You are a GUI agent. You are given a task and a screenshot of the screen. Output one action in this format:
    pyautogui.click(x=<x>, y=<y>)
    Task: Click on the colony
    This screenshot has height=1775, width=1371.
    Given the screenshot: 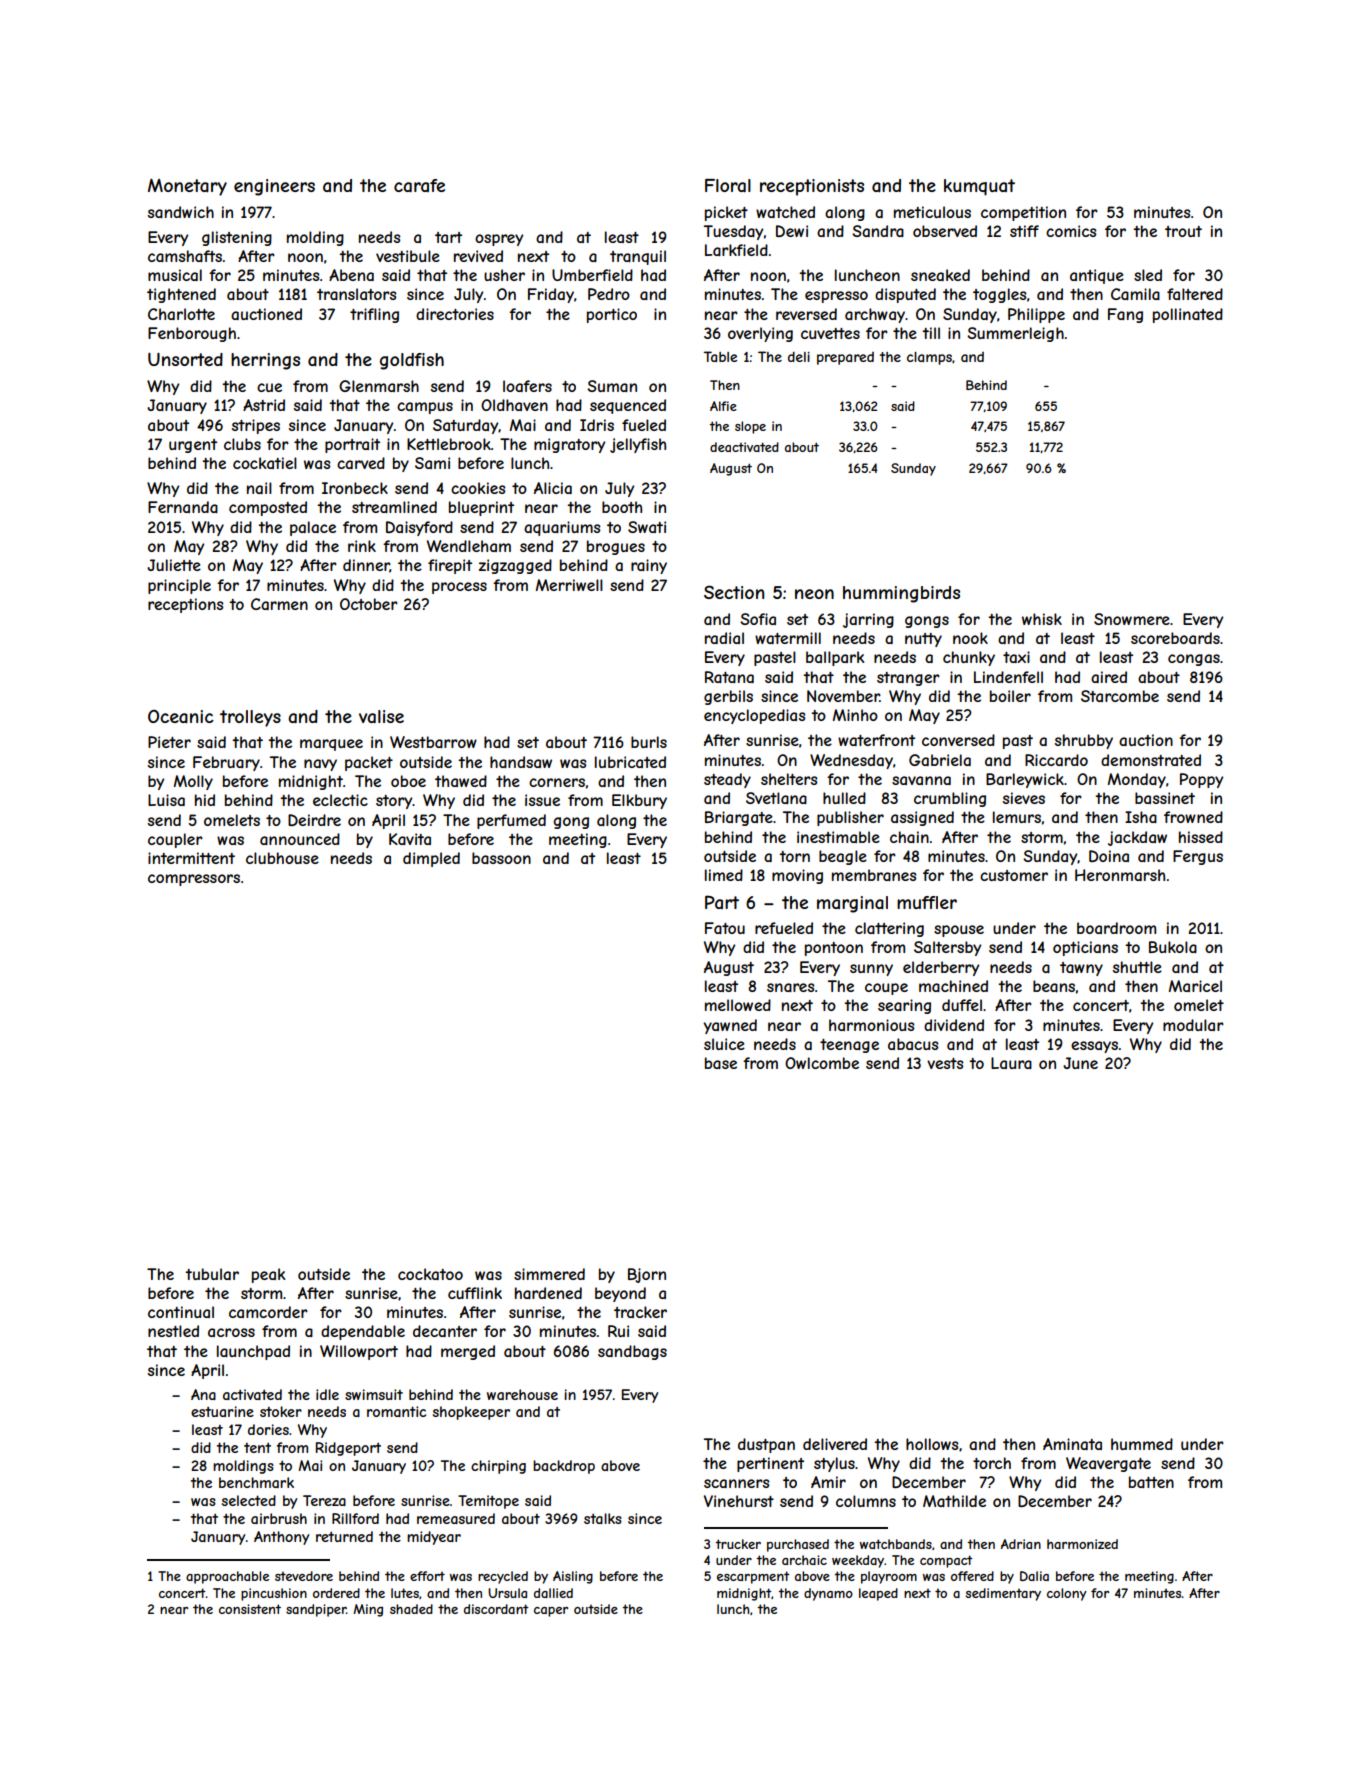 What is the action you would take?
    pyautogui.click(x=1067, y=1594)
